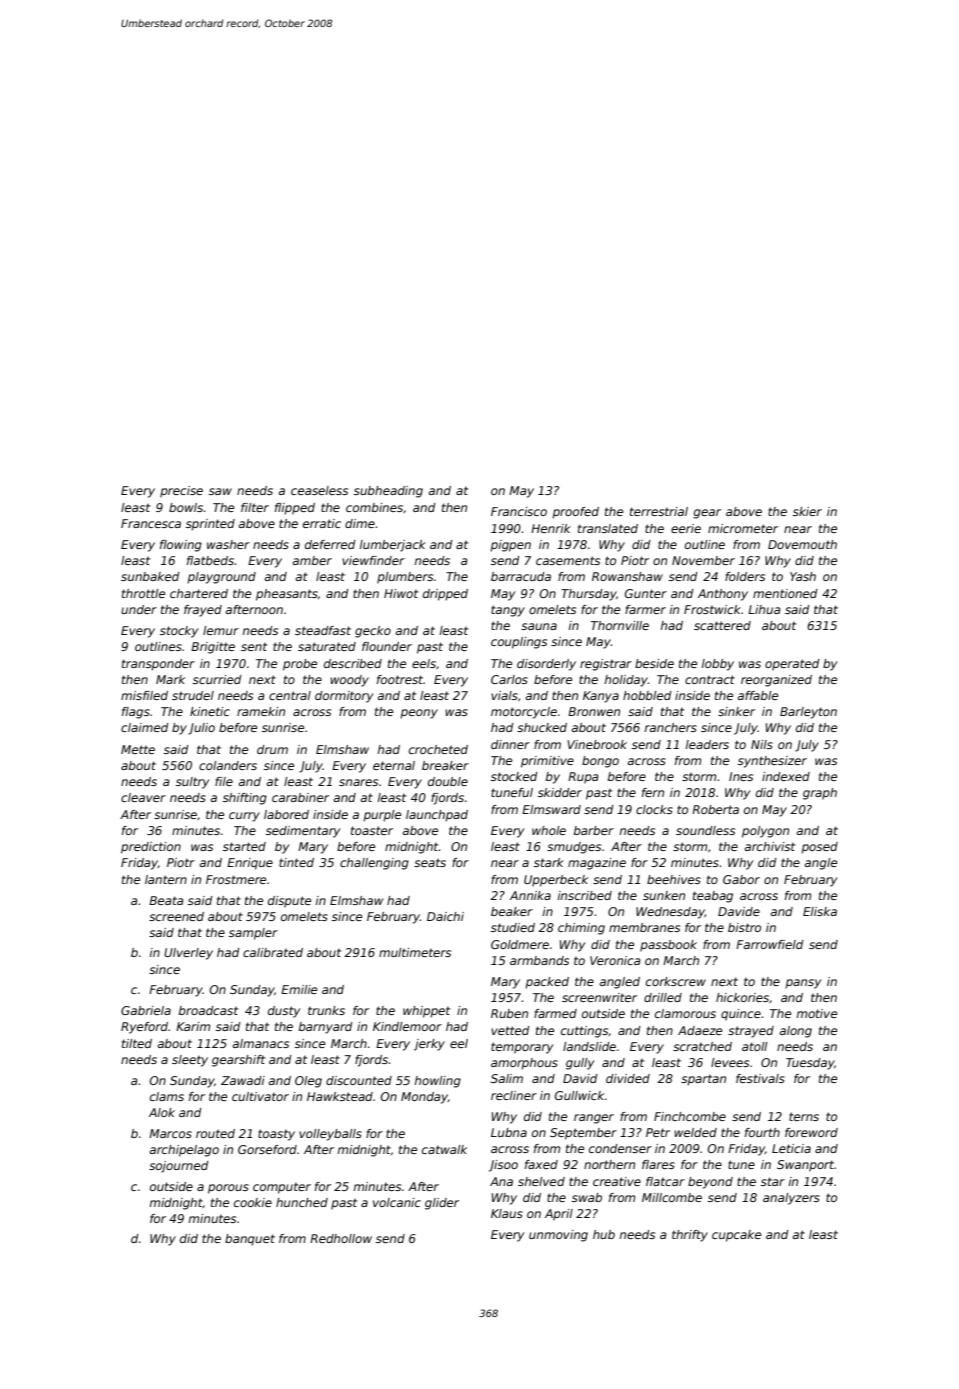 The image size is (959, 1389). I want to click on skidder, so click(560, 792).
